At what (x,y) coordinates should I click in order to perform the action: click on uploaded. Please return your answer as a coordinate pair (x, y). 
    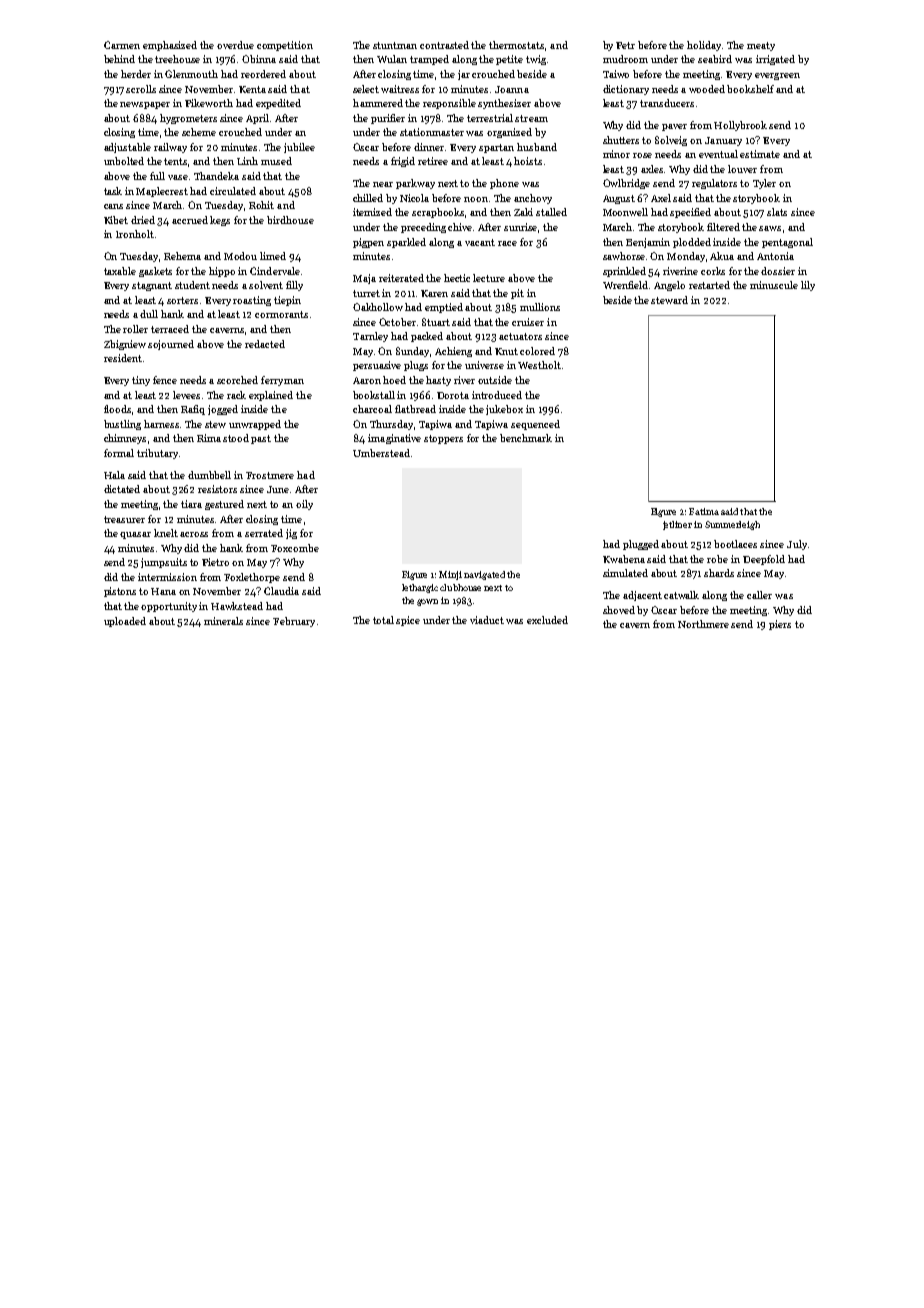
    Looking at the image, I should click on (125, 622).
